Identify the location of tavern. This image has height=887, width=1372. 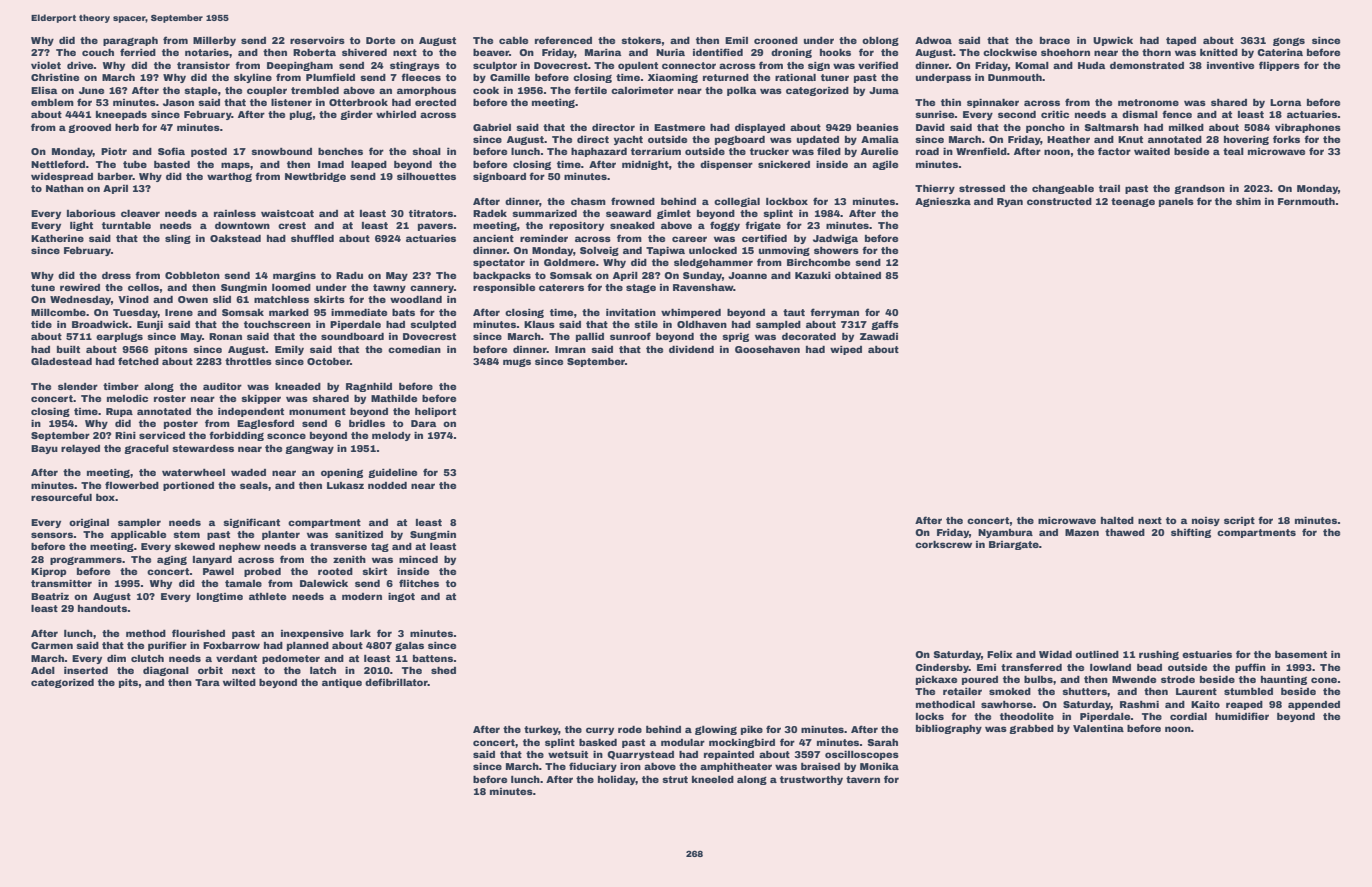
(863, 779).
